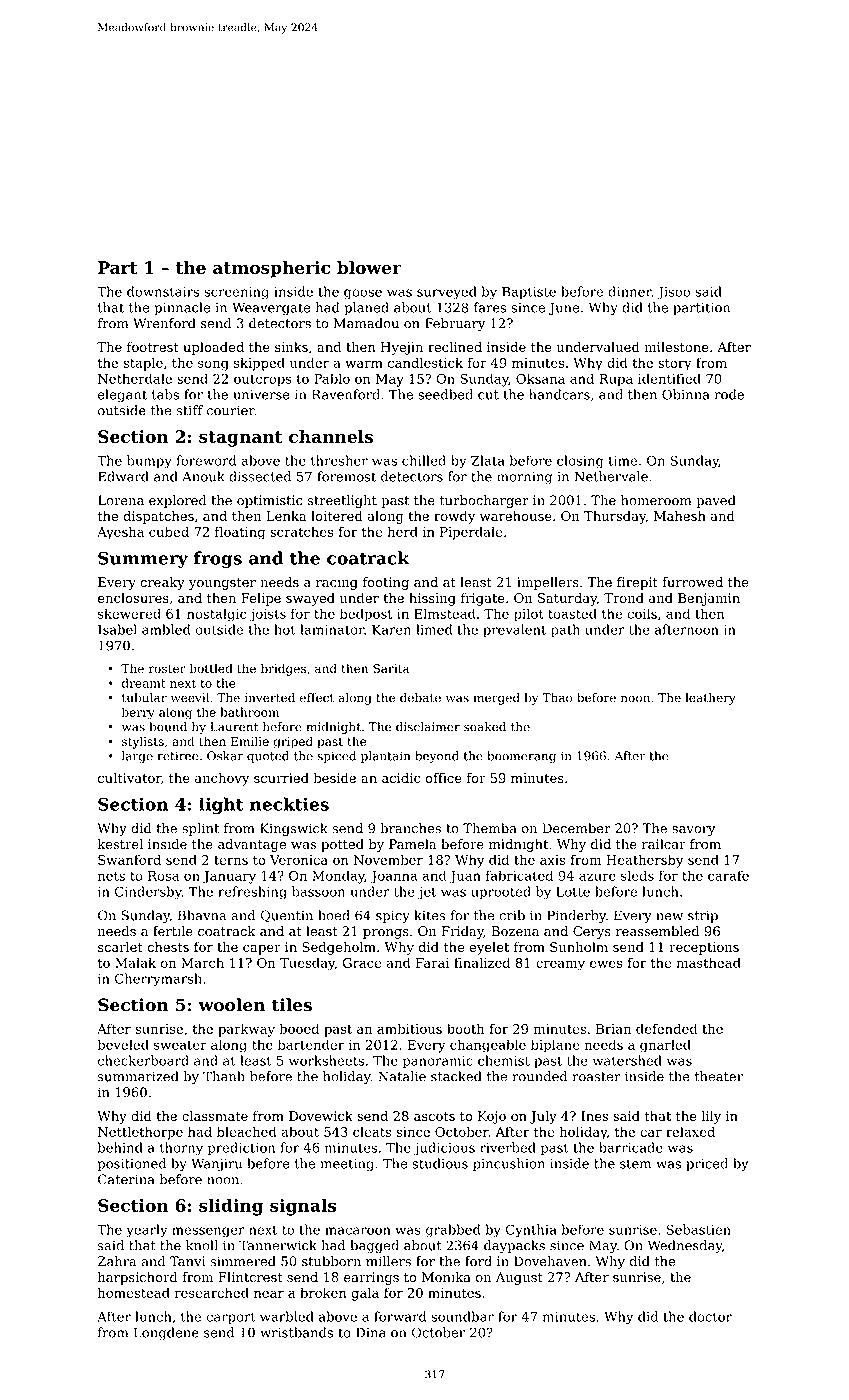 The width and height of the page is (849, 1400). What do you see at coordinates (126, 1179) in the page?
I see `Caterina` at bounding box center [126, 1179].
